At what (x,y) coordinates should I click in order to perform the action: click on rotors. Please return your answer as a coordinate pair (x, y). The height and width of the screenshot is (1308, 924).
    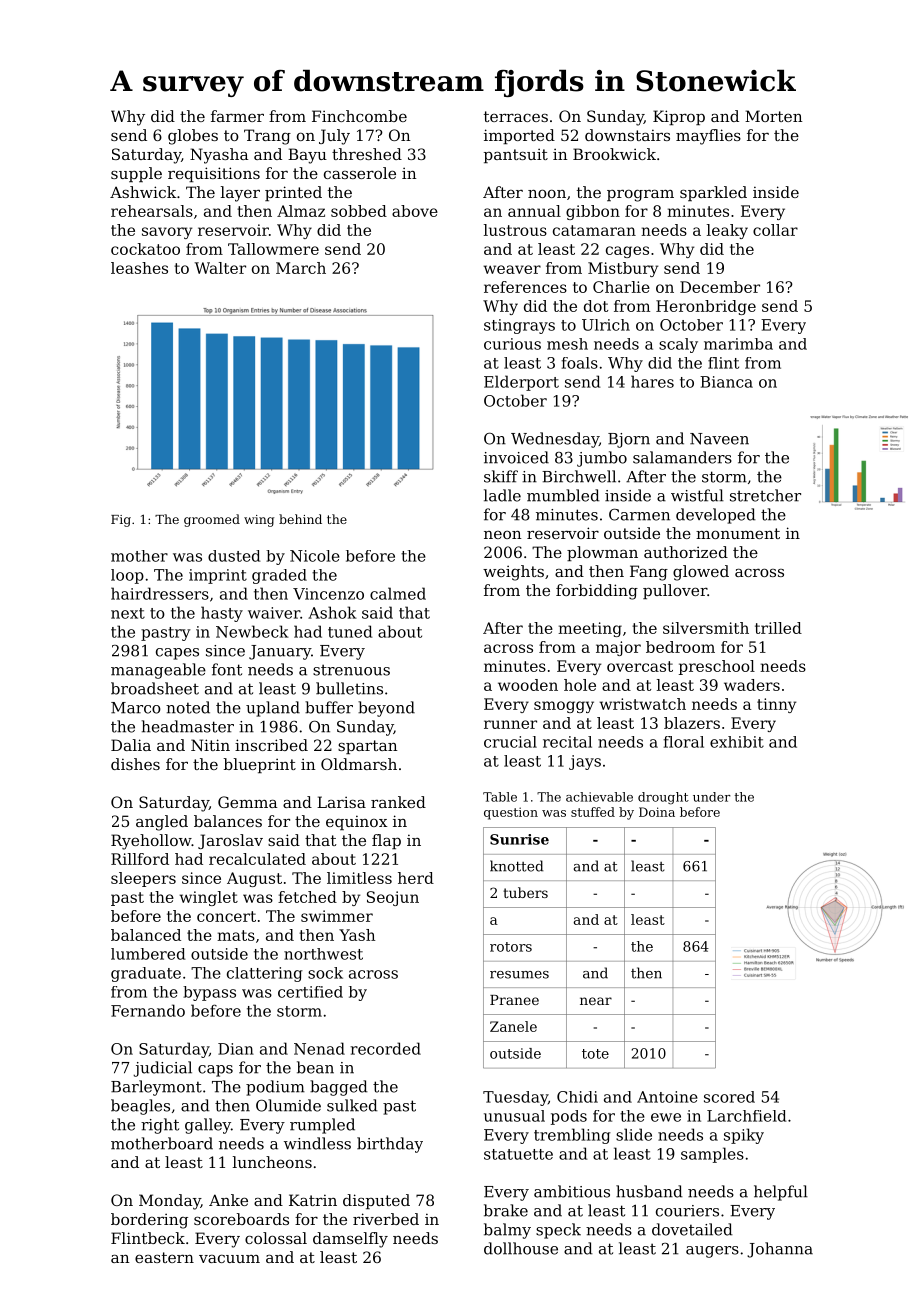
    Looking at the image, I should click on (511, 947).
